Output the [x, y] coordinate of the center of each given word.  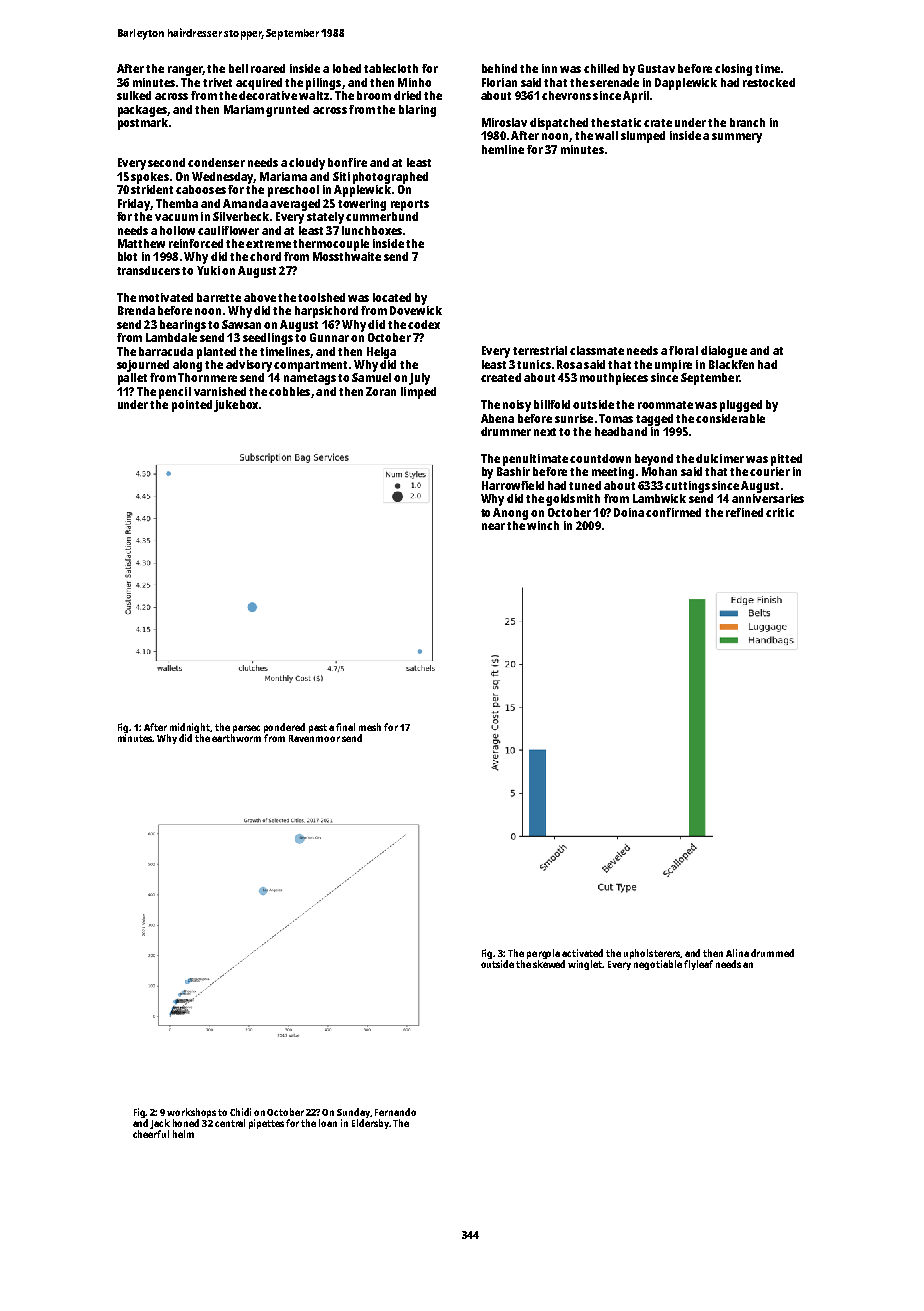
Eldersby [370, 1124]
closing [733, 70]
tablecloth [391, 68]
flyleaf [698, 965]
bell [238, 68]
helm [183, 1134]
